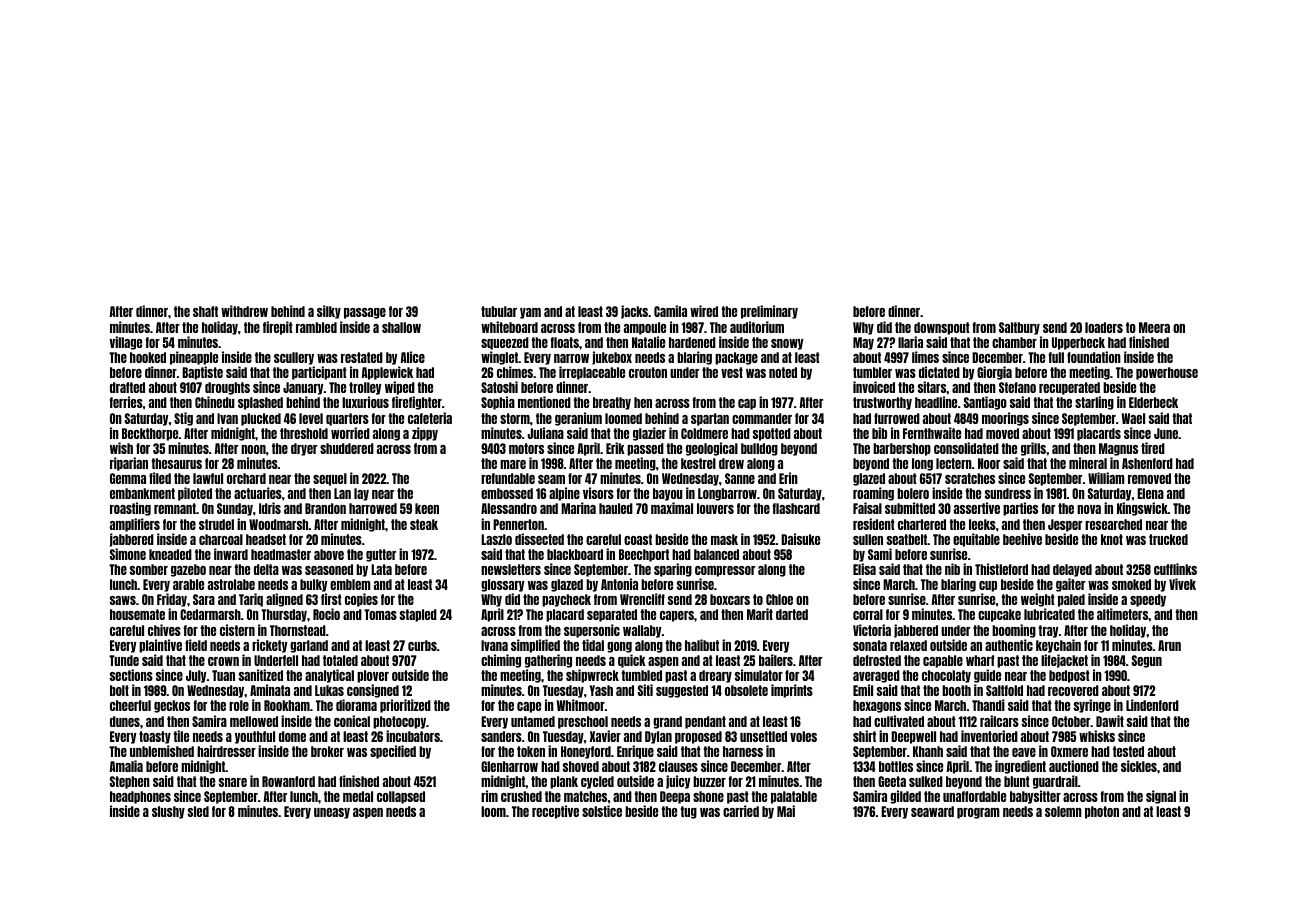  I want to click on Mai, so click(786, 811).
